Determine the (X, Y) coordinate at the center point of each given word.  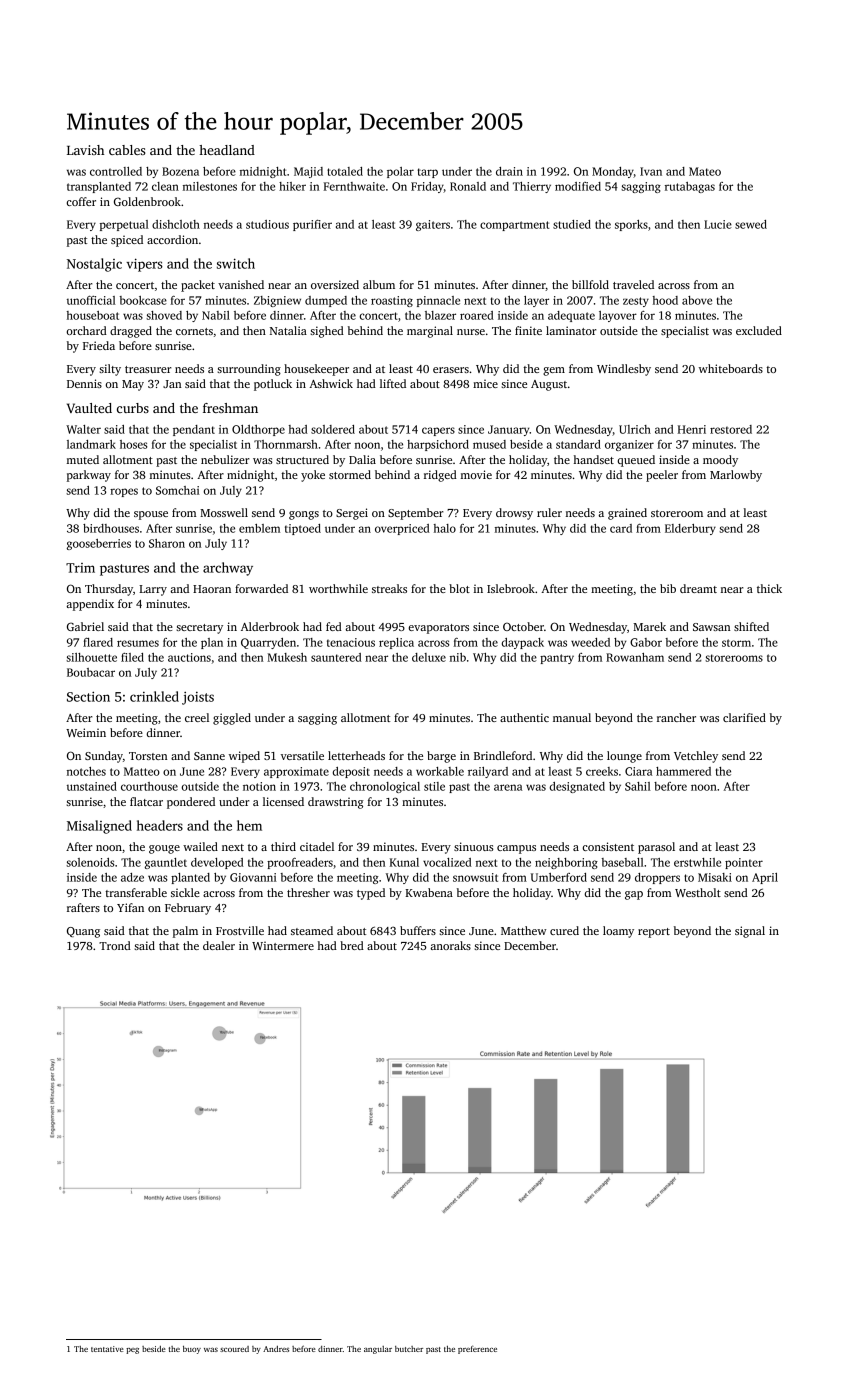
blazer (440, 315)
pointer (744, 863)
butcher (409, 1349)
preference (477, 1349)
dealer (219, 945)
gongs (304, 515)
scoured (234, 1349)
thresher (308, 892)
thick (769, 588)
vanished (241, 284)
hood (665, 300)
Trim (80, 568)
